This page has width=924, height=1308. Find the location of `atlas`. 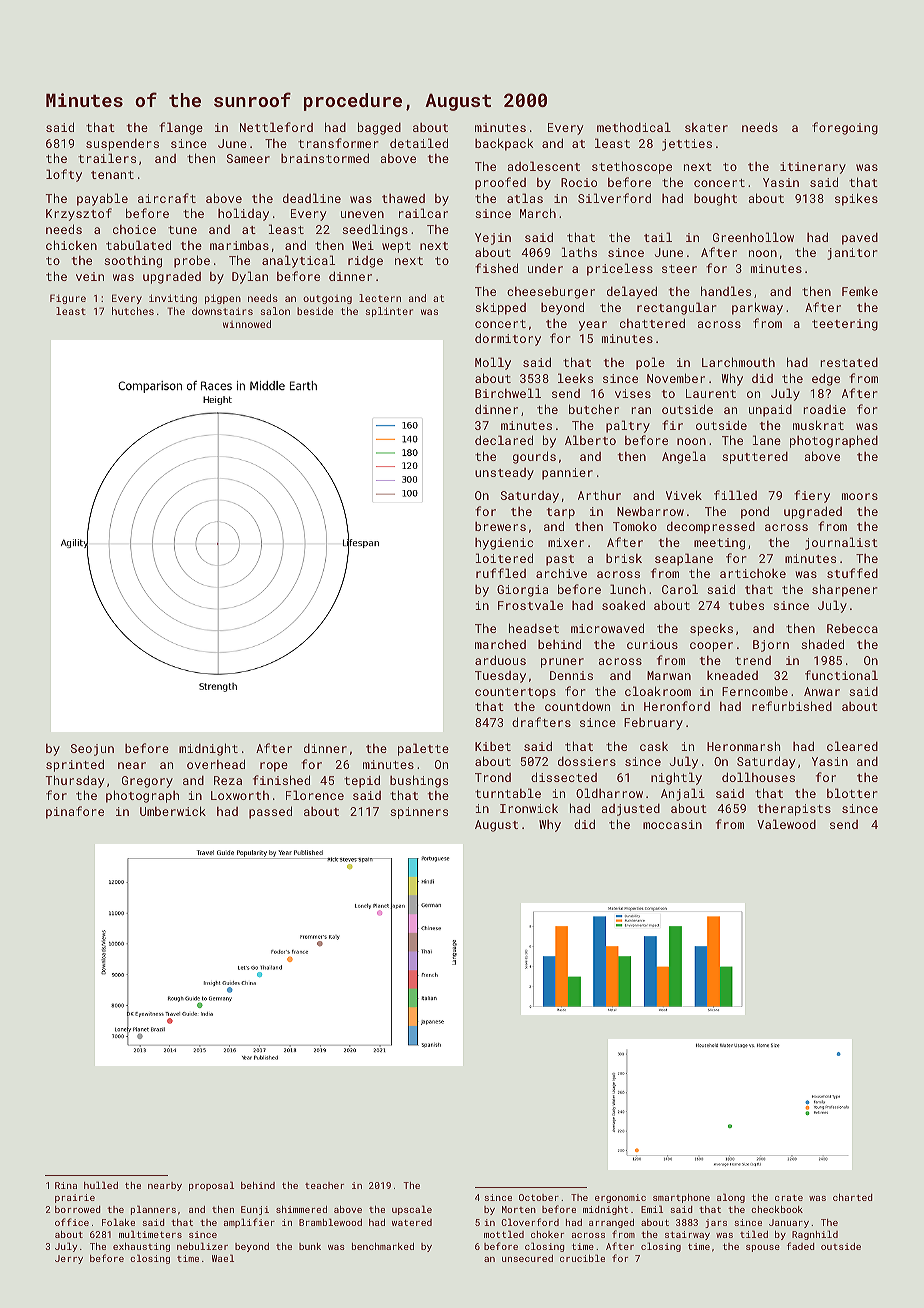

atlas is located at coordinates (525, 198).
